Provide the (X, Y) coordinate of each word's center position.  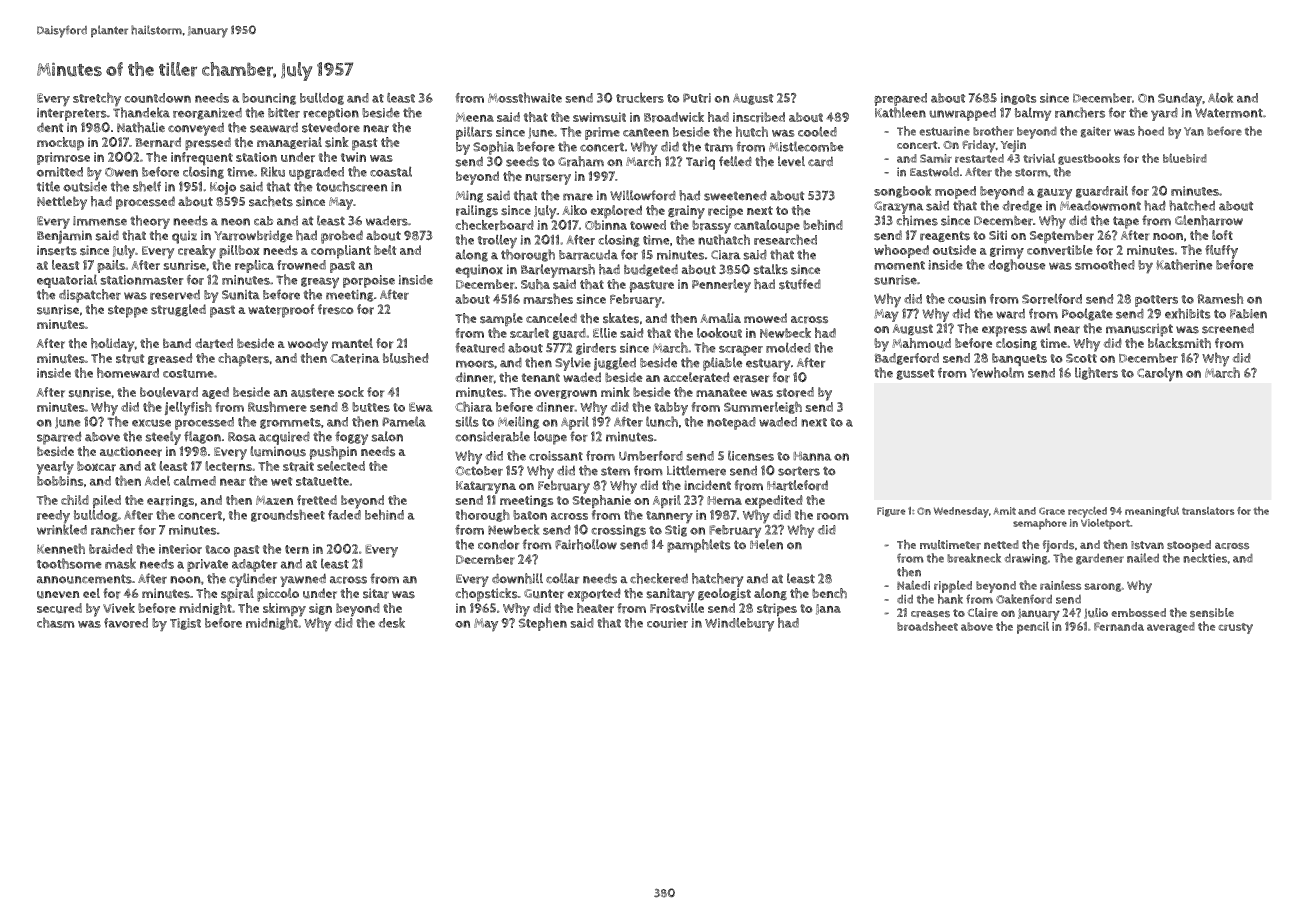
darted (214, 343)
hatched (1192, 205)
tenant (541, 377)
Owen (121, 172)
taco (217, 549)
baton (530, 515)
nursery (548, 179)
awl (1040, 328)
